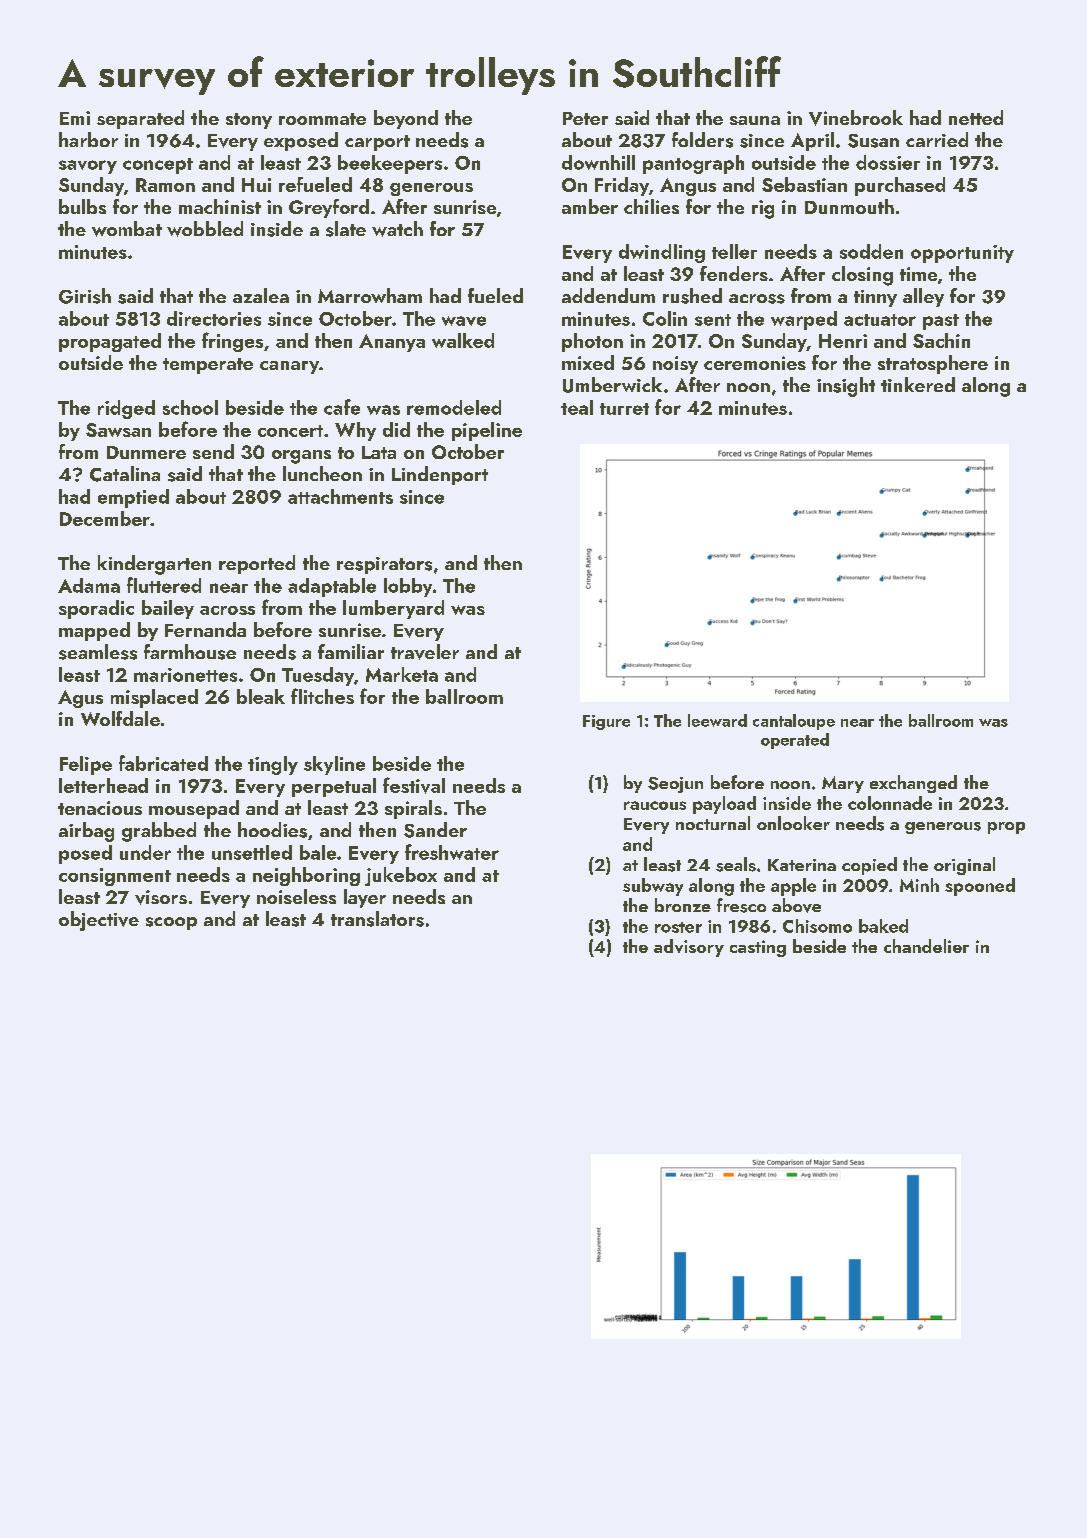  I want to click on downhill, so click(598, 162).
